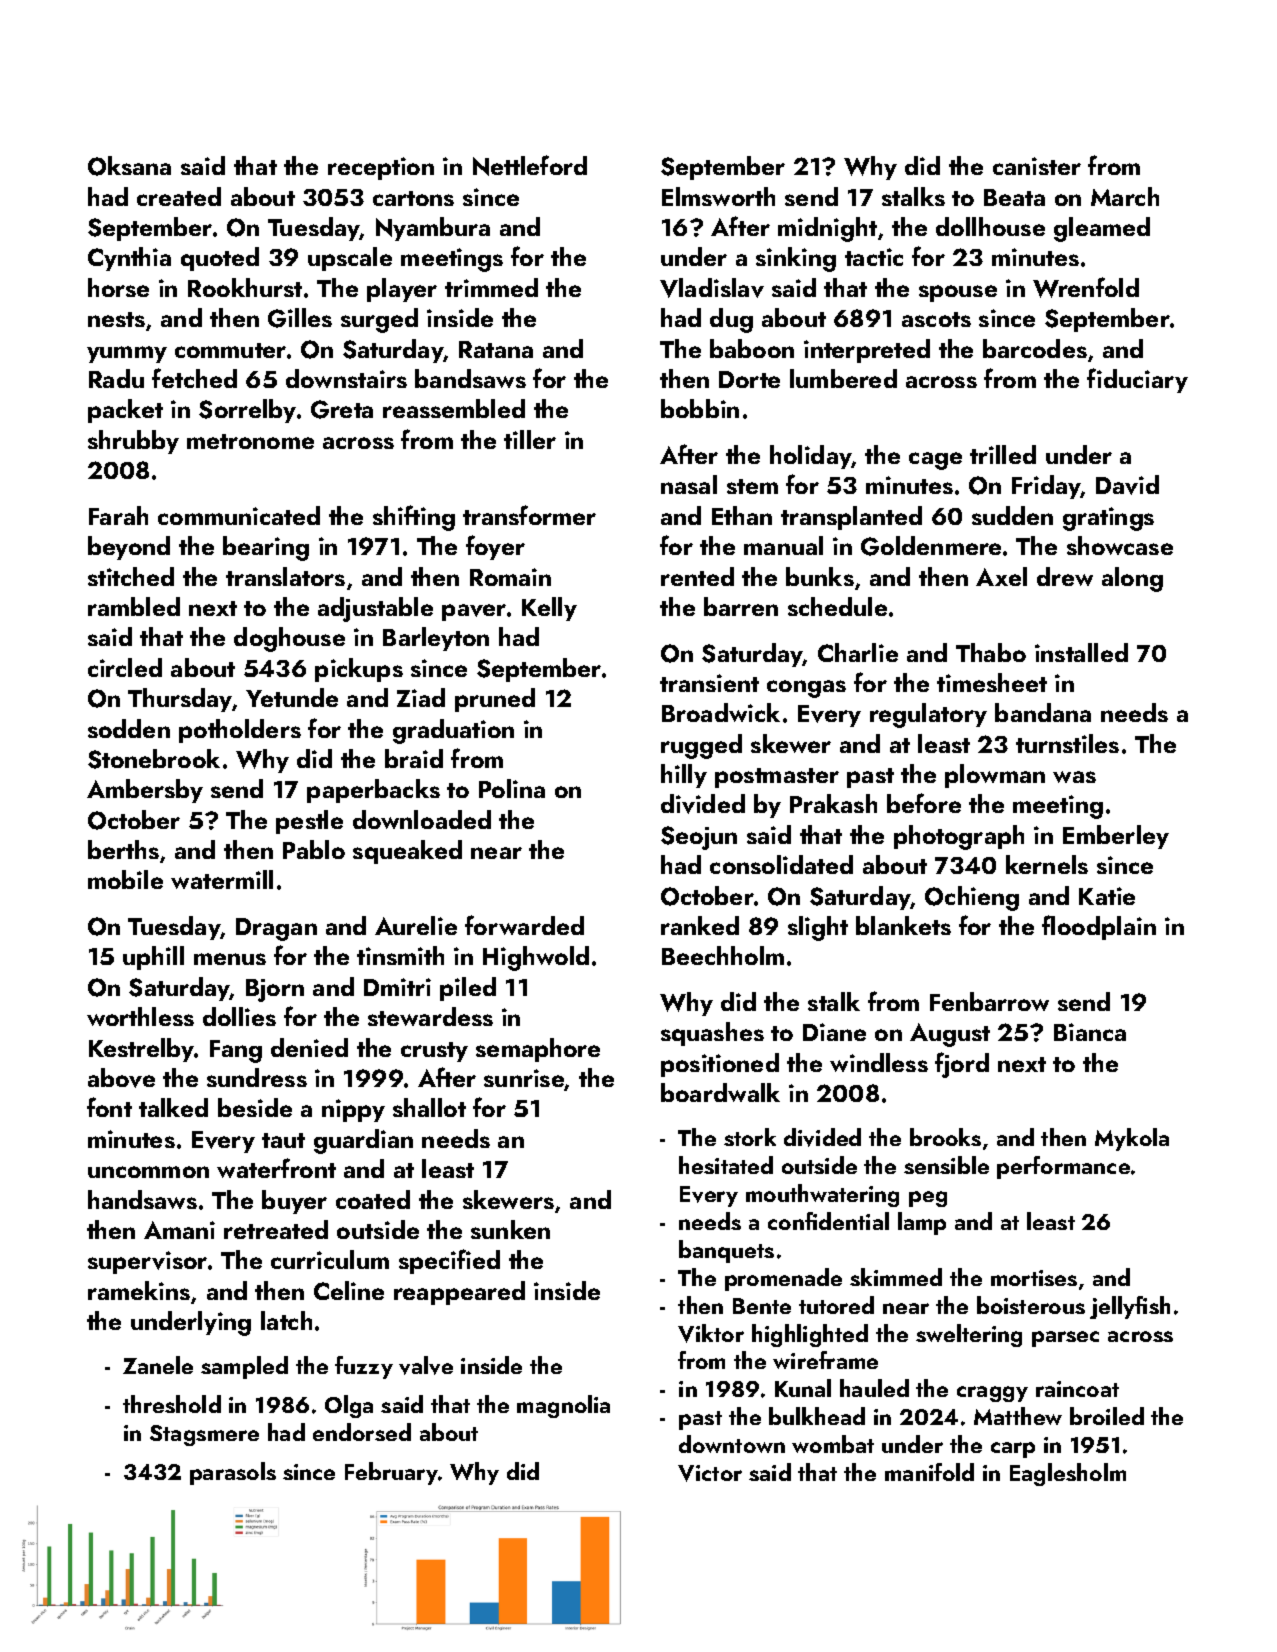 Image resolution: width=1277 pixels, height=1652 pixels. What do you see at coordinates (239, 515) in the page?
I see `communicated` at bounding box center [239, 515].
